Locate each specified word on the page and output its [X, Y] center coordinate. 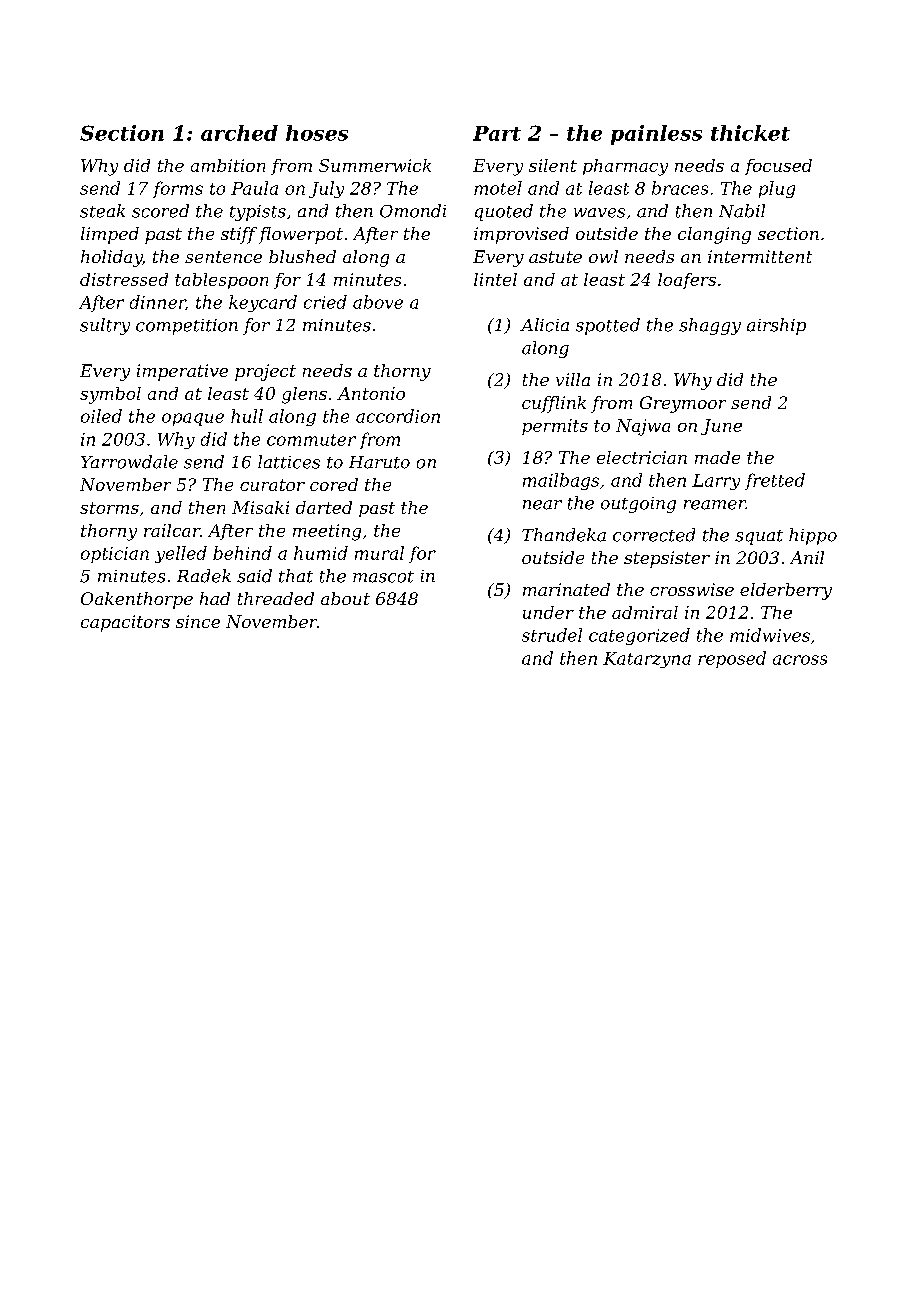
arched [239, 133]
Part [497, 133]
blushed [302, 256]
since [198, 621]
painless [656, 135]
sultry [105, 326]
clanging [714, 235]
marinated [566, 589]
